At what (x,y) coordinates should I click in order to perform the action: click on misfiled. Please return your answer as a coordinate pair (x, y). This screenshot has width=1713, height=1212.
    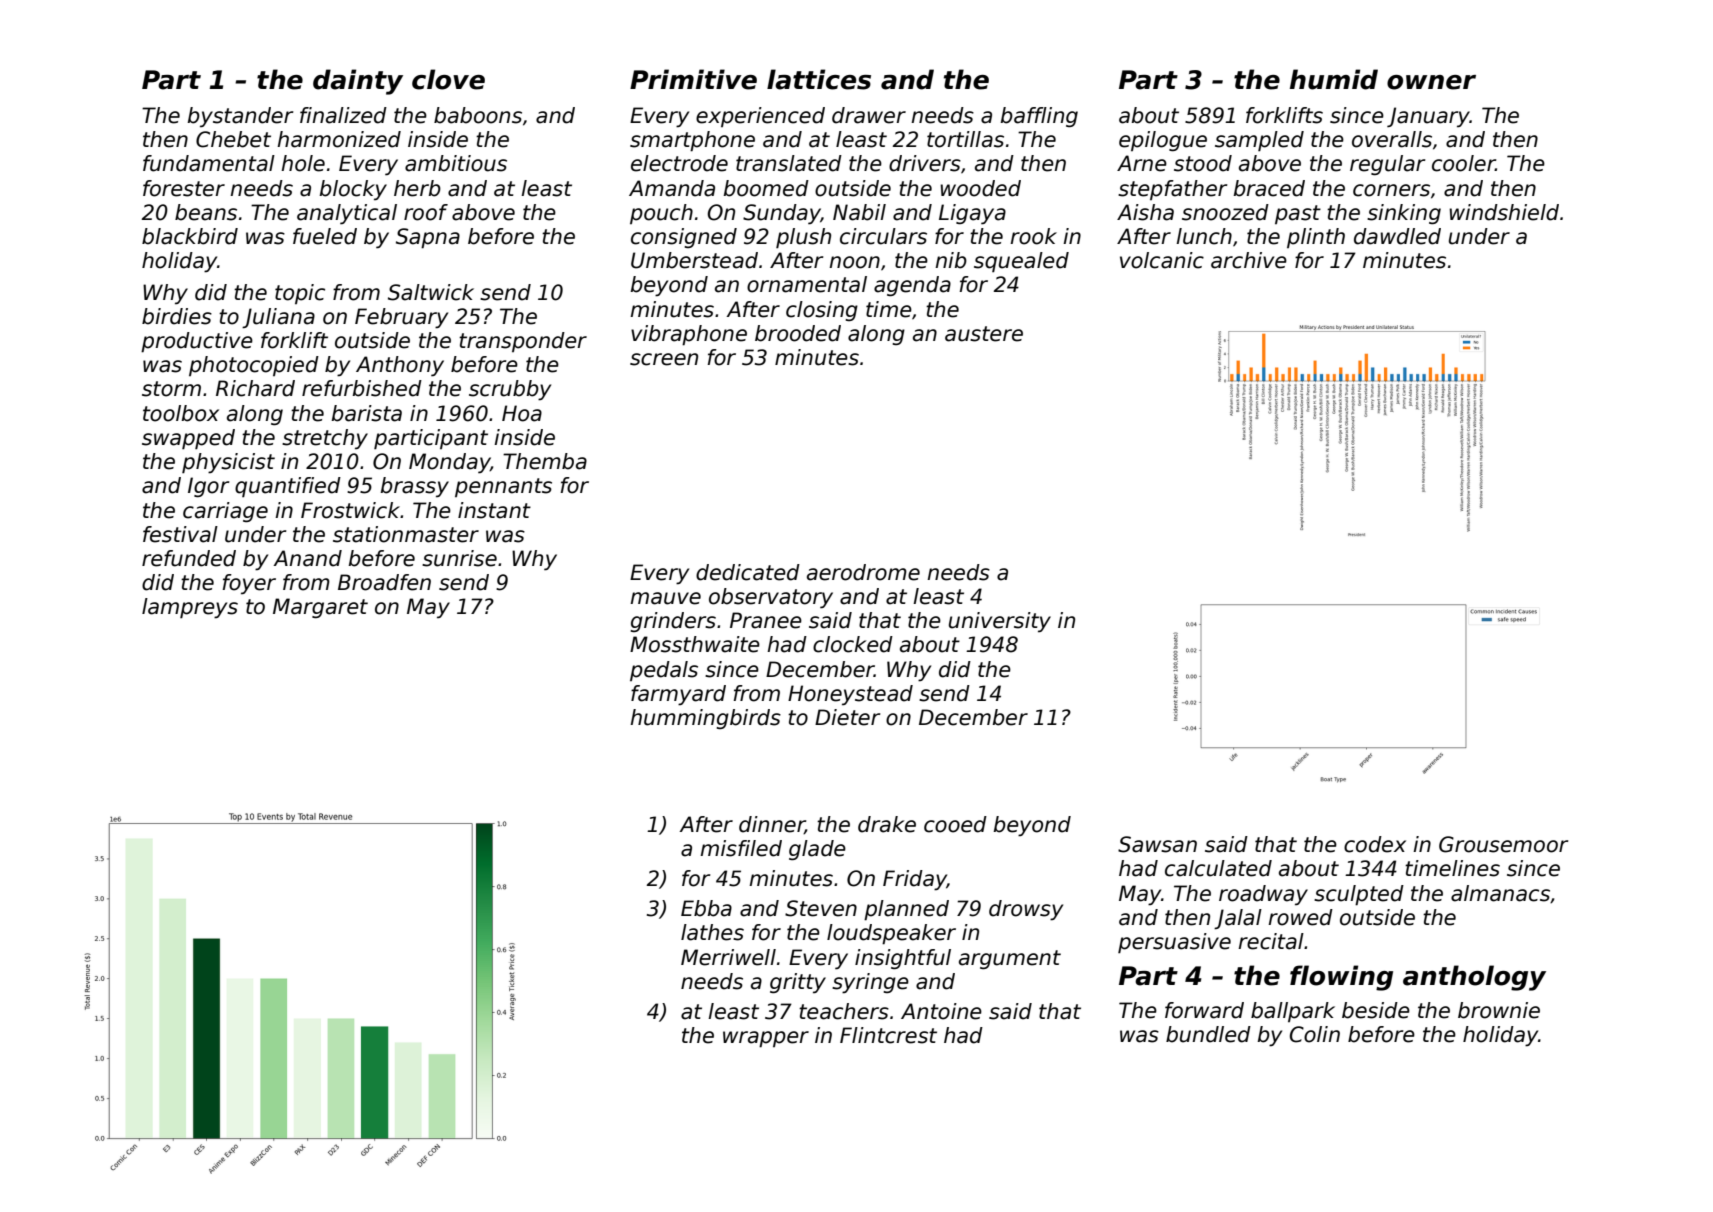
    Looking at the image, I should click on (741, 848).
